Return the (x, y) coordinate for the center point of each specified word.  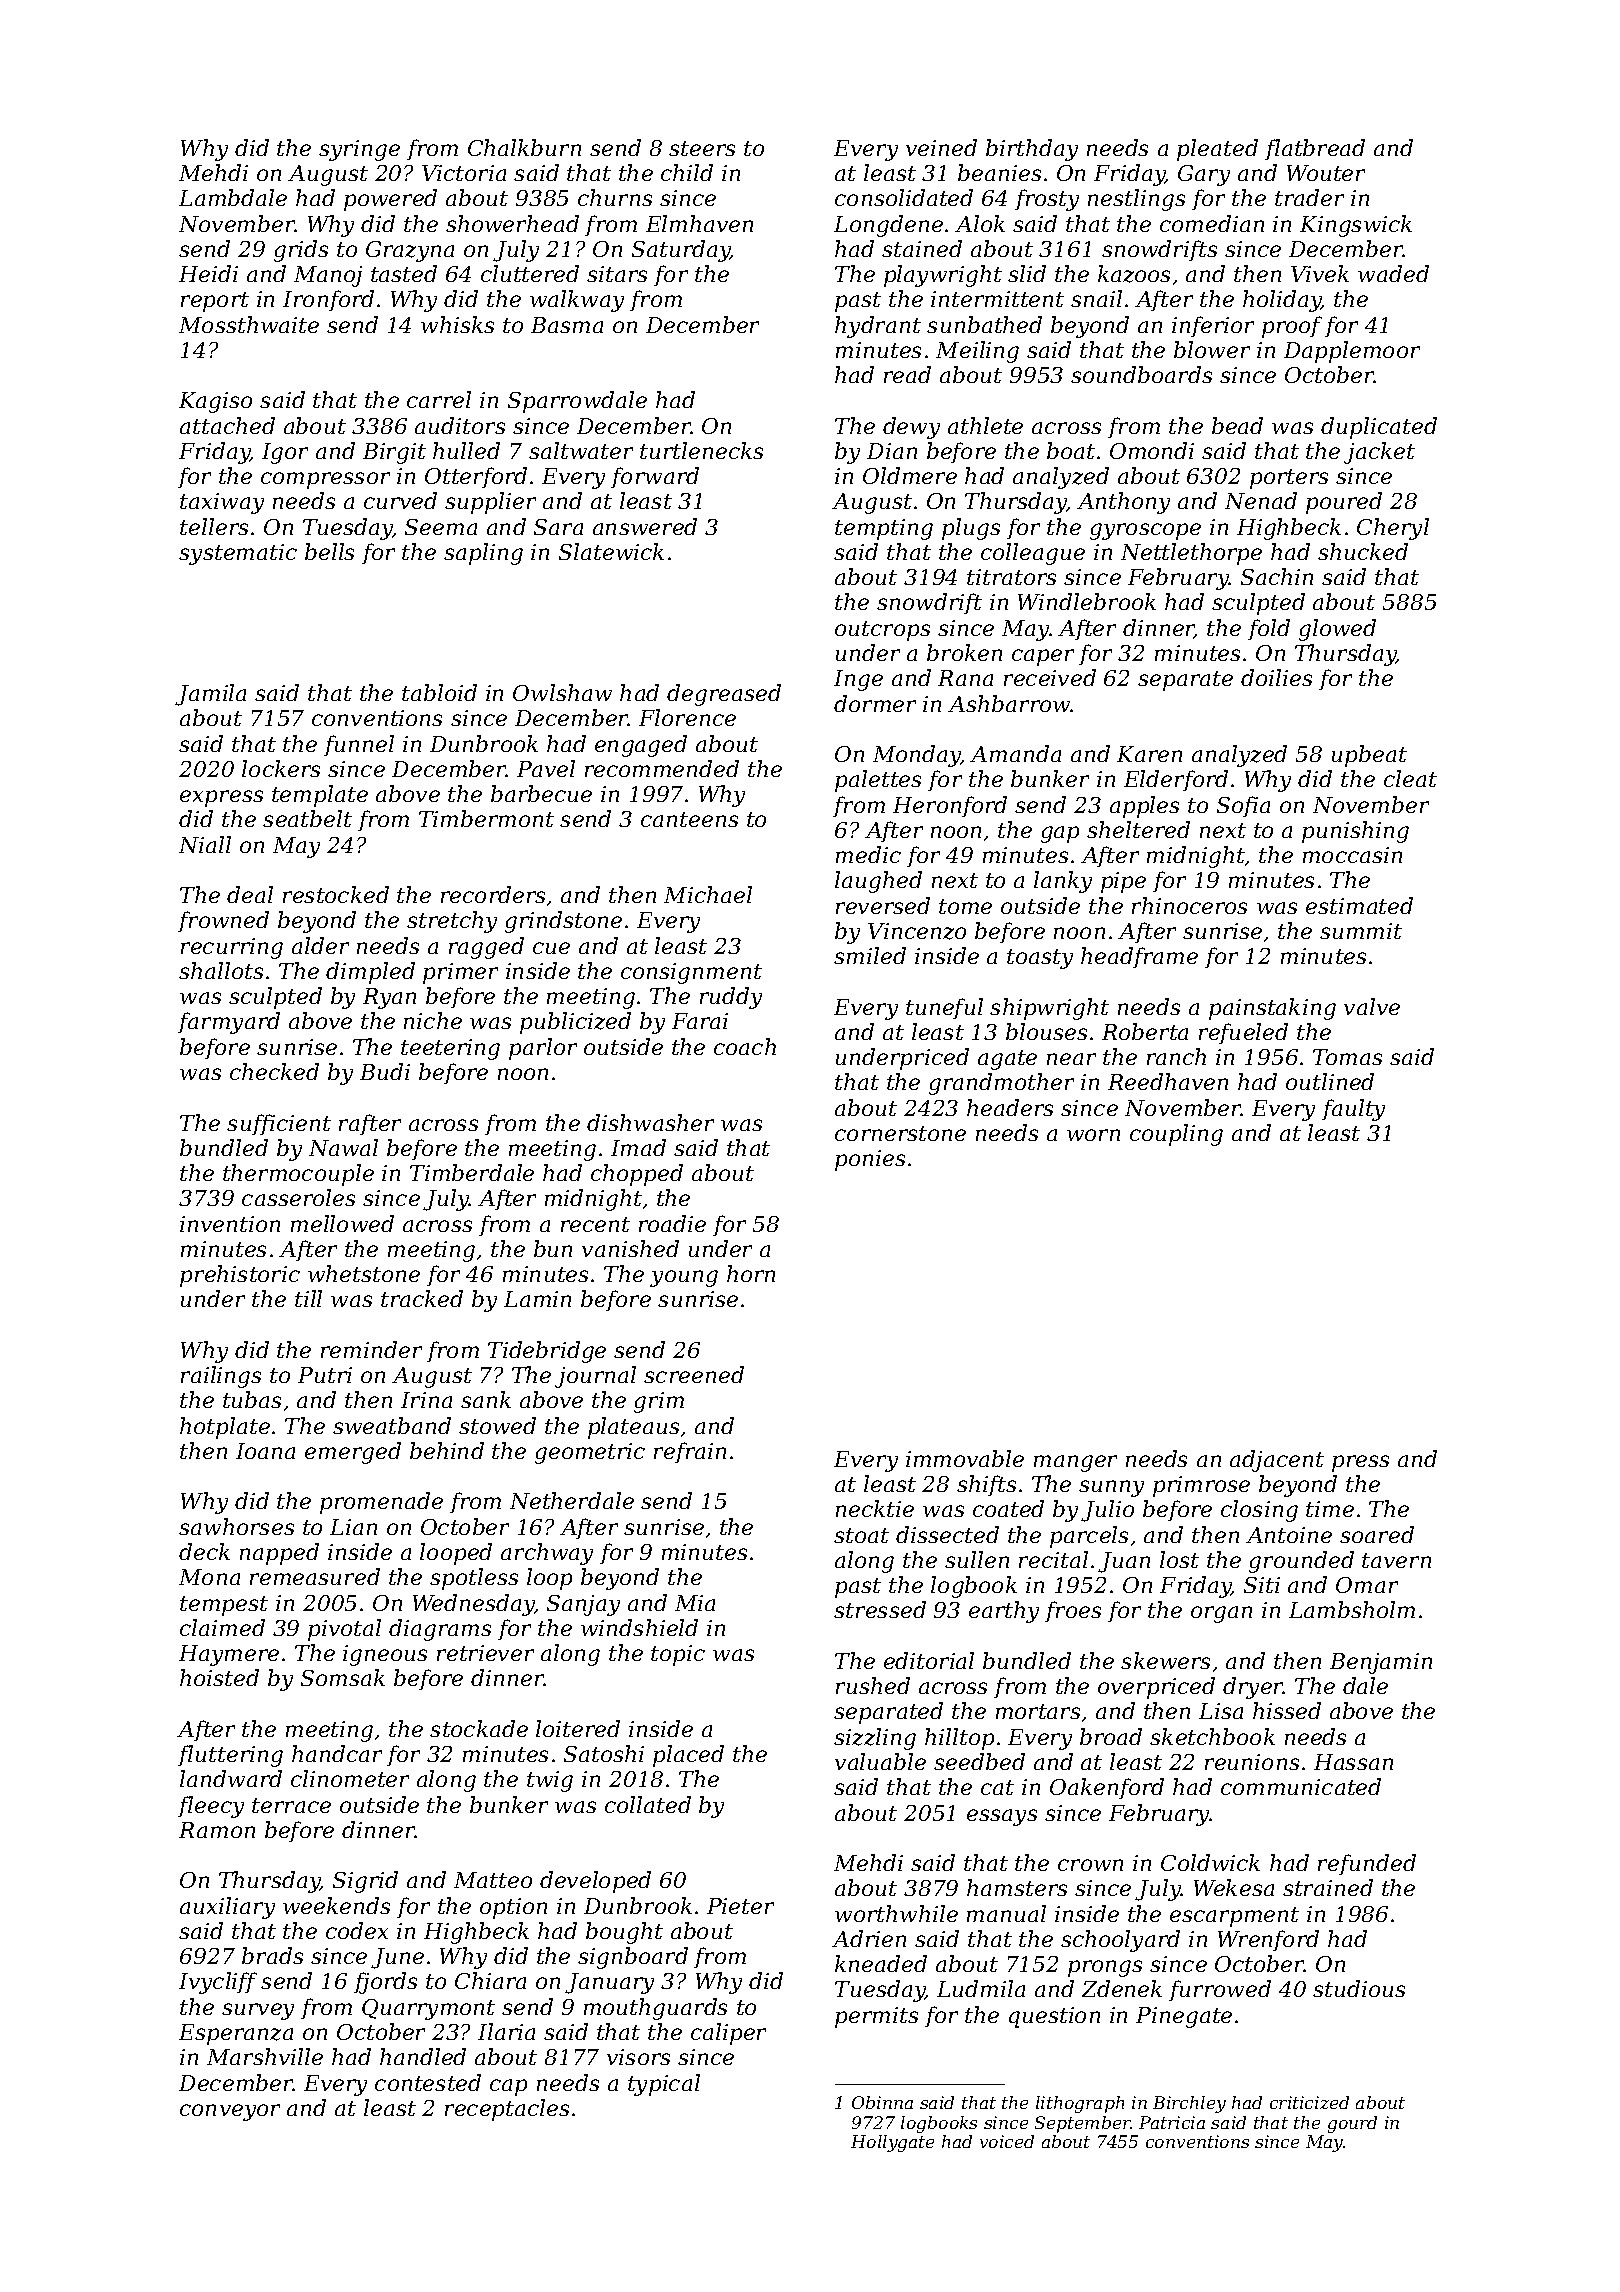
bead (1237, 425)
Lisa (1221, 1711)
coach (745, 1046)
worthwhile (896, 1913)
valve (1372, 1006)
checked (274, 1071)
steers (702, 148)
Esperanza (236, 2034)
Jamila (210, 695)
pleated (1217, 150)
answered (645, 526)
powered (390, 200)
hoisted (219, 1677)
